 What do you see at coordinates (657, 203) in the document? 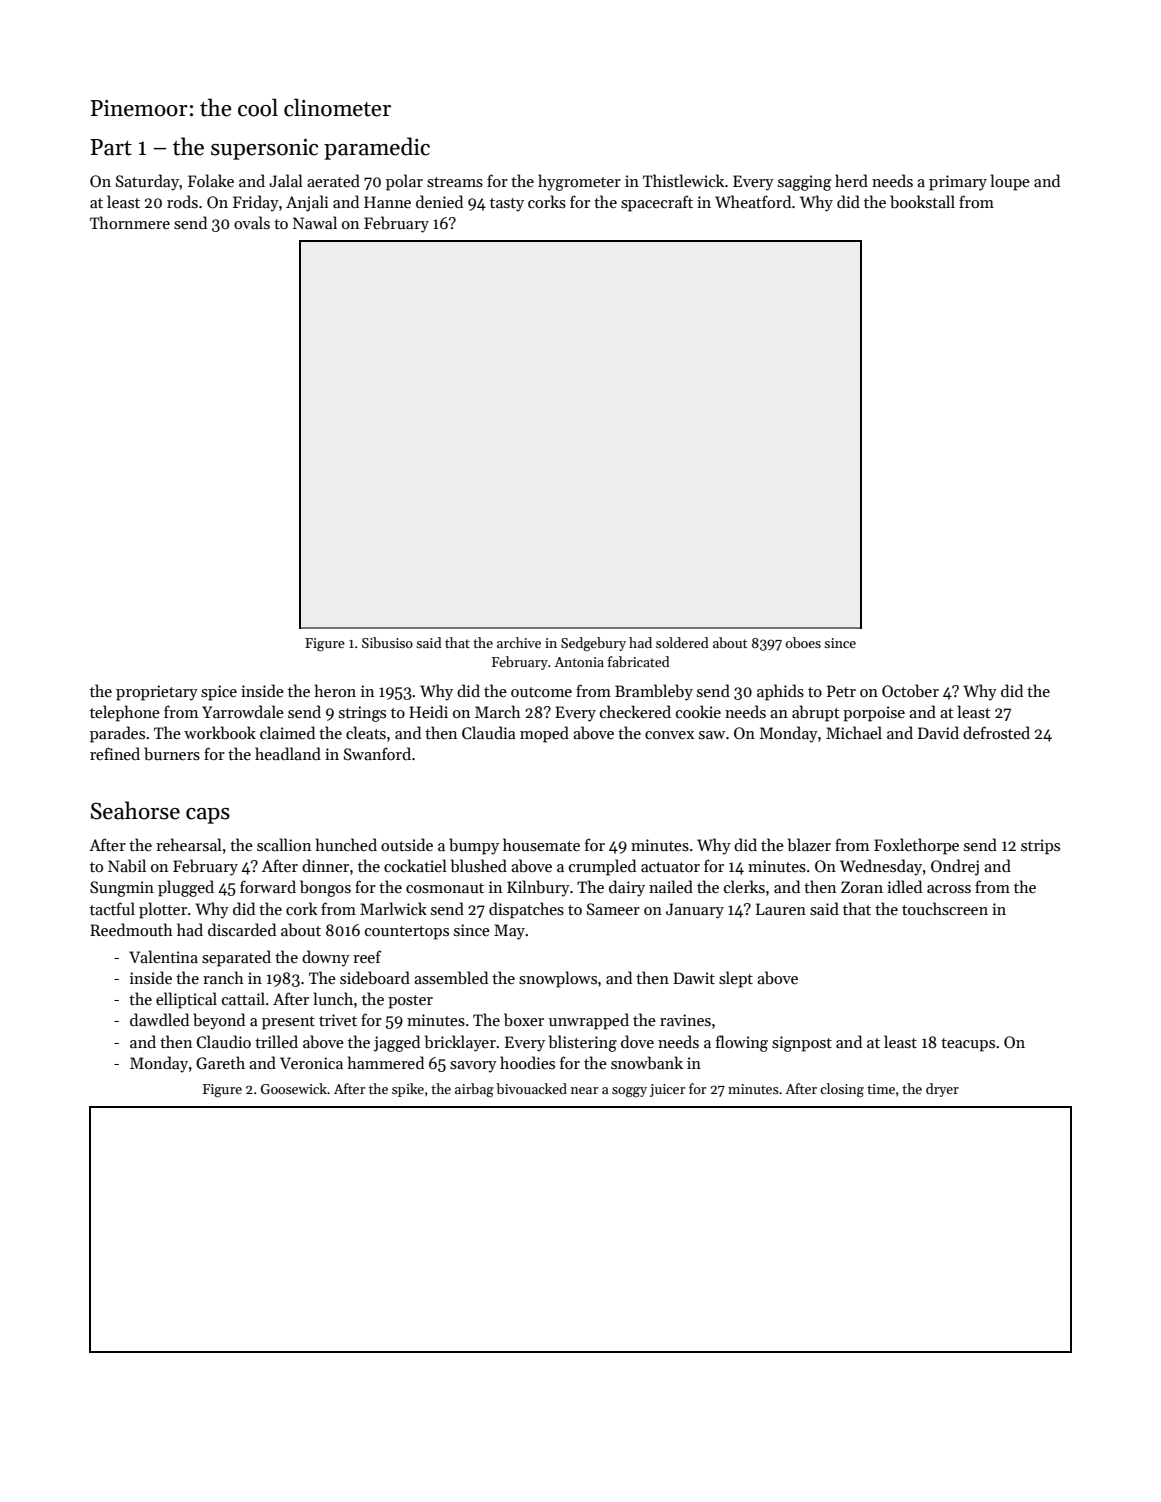
I see `spacecraft` at bounding box center [657, 203].
